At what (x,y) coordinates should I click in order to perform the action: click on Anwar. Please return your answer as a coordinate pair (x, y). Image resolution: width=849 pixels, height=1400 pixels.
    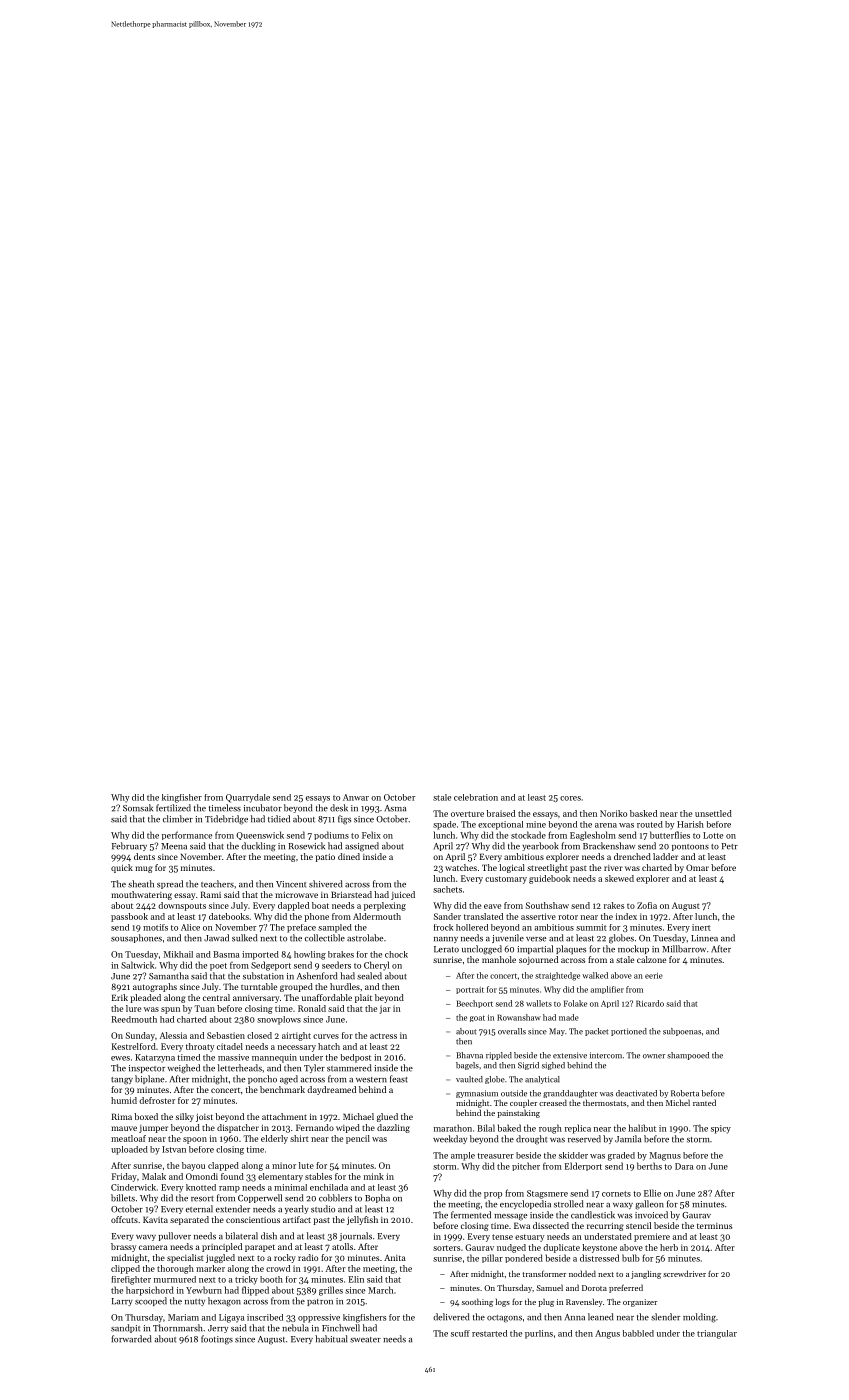
    Looking at the image, I should click on (356, 797).
